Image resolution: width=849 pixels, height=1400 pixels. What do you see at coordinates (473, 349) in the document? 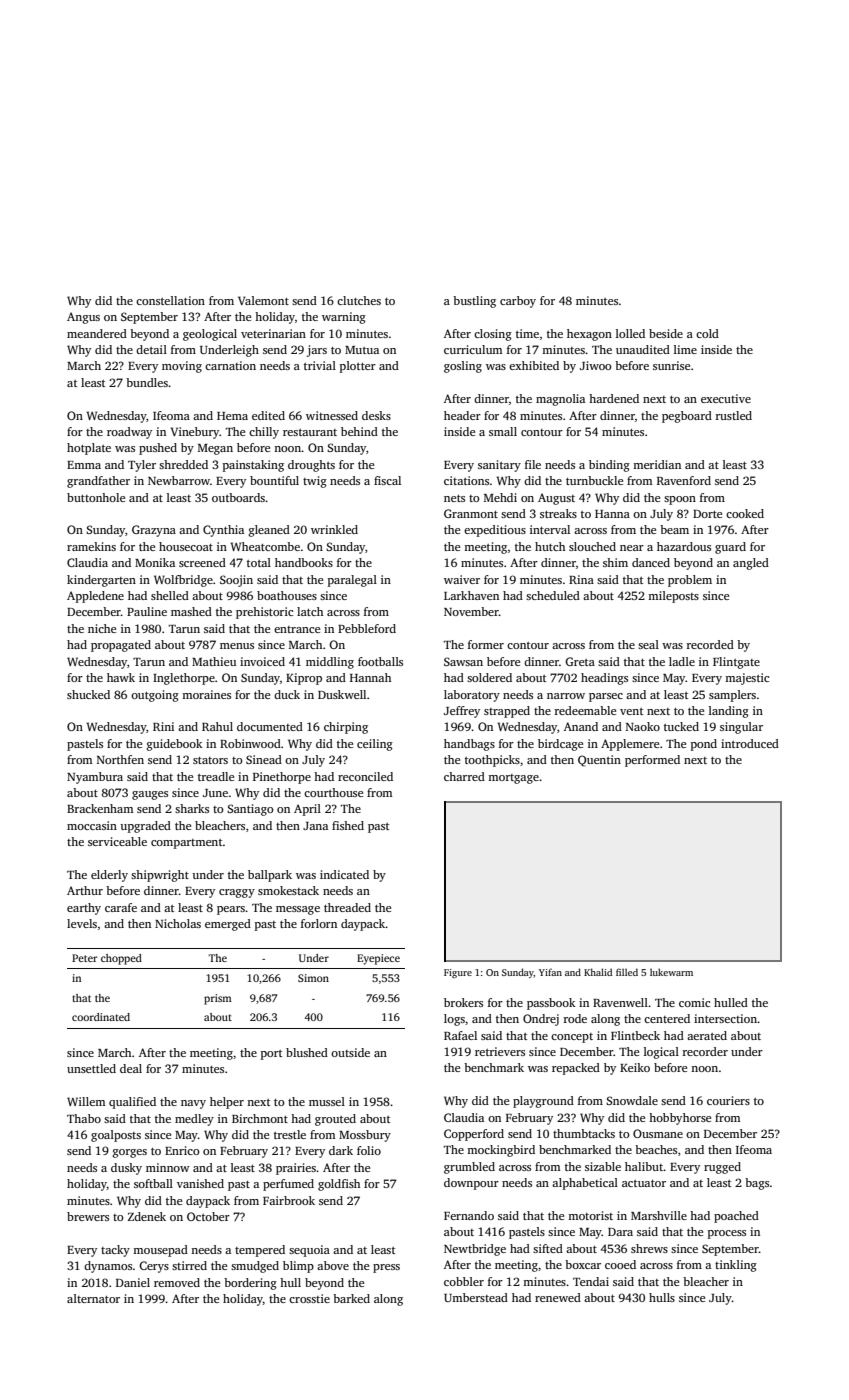
I see `curriculum` at bounding box center [473, 349].
